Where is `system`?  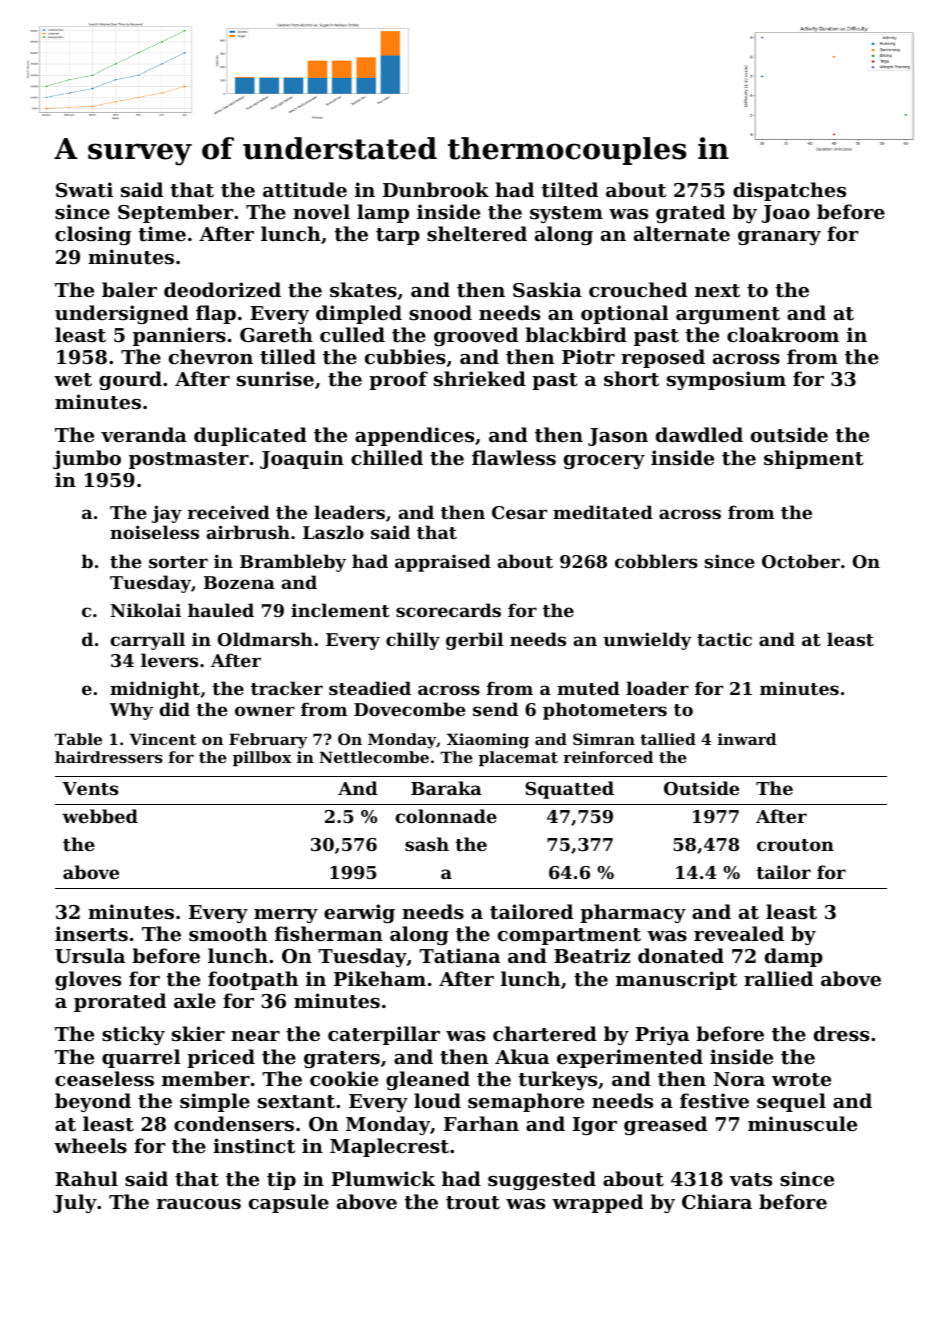
system is located at coordinates (566, 214).
